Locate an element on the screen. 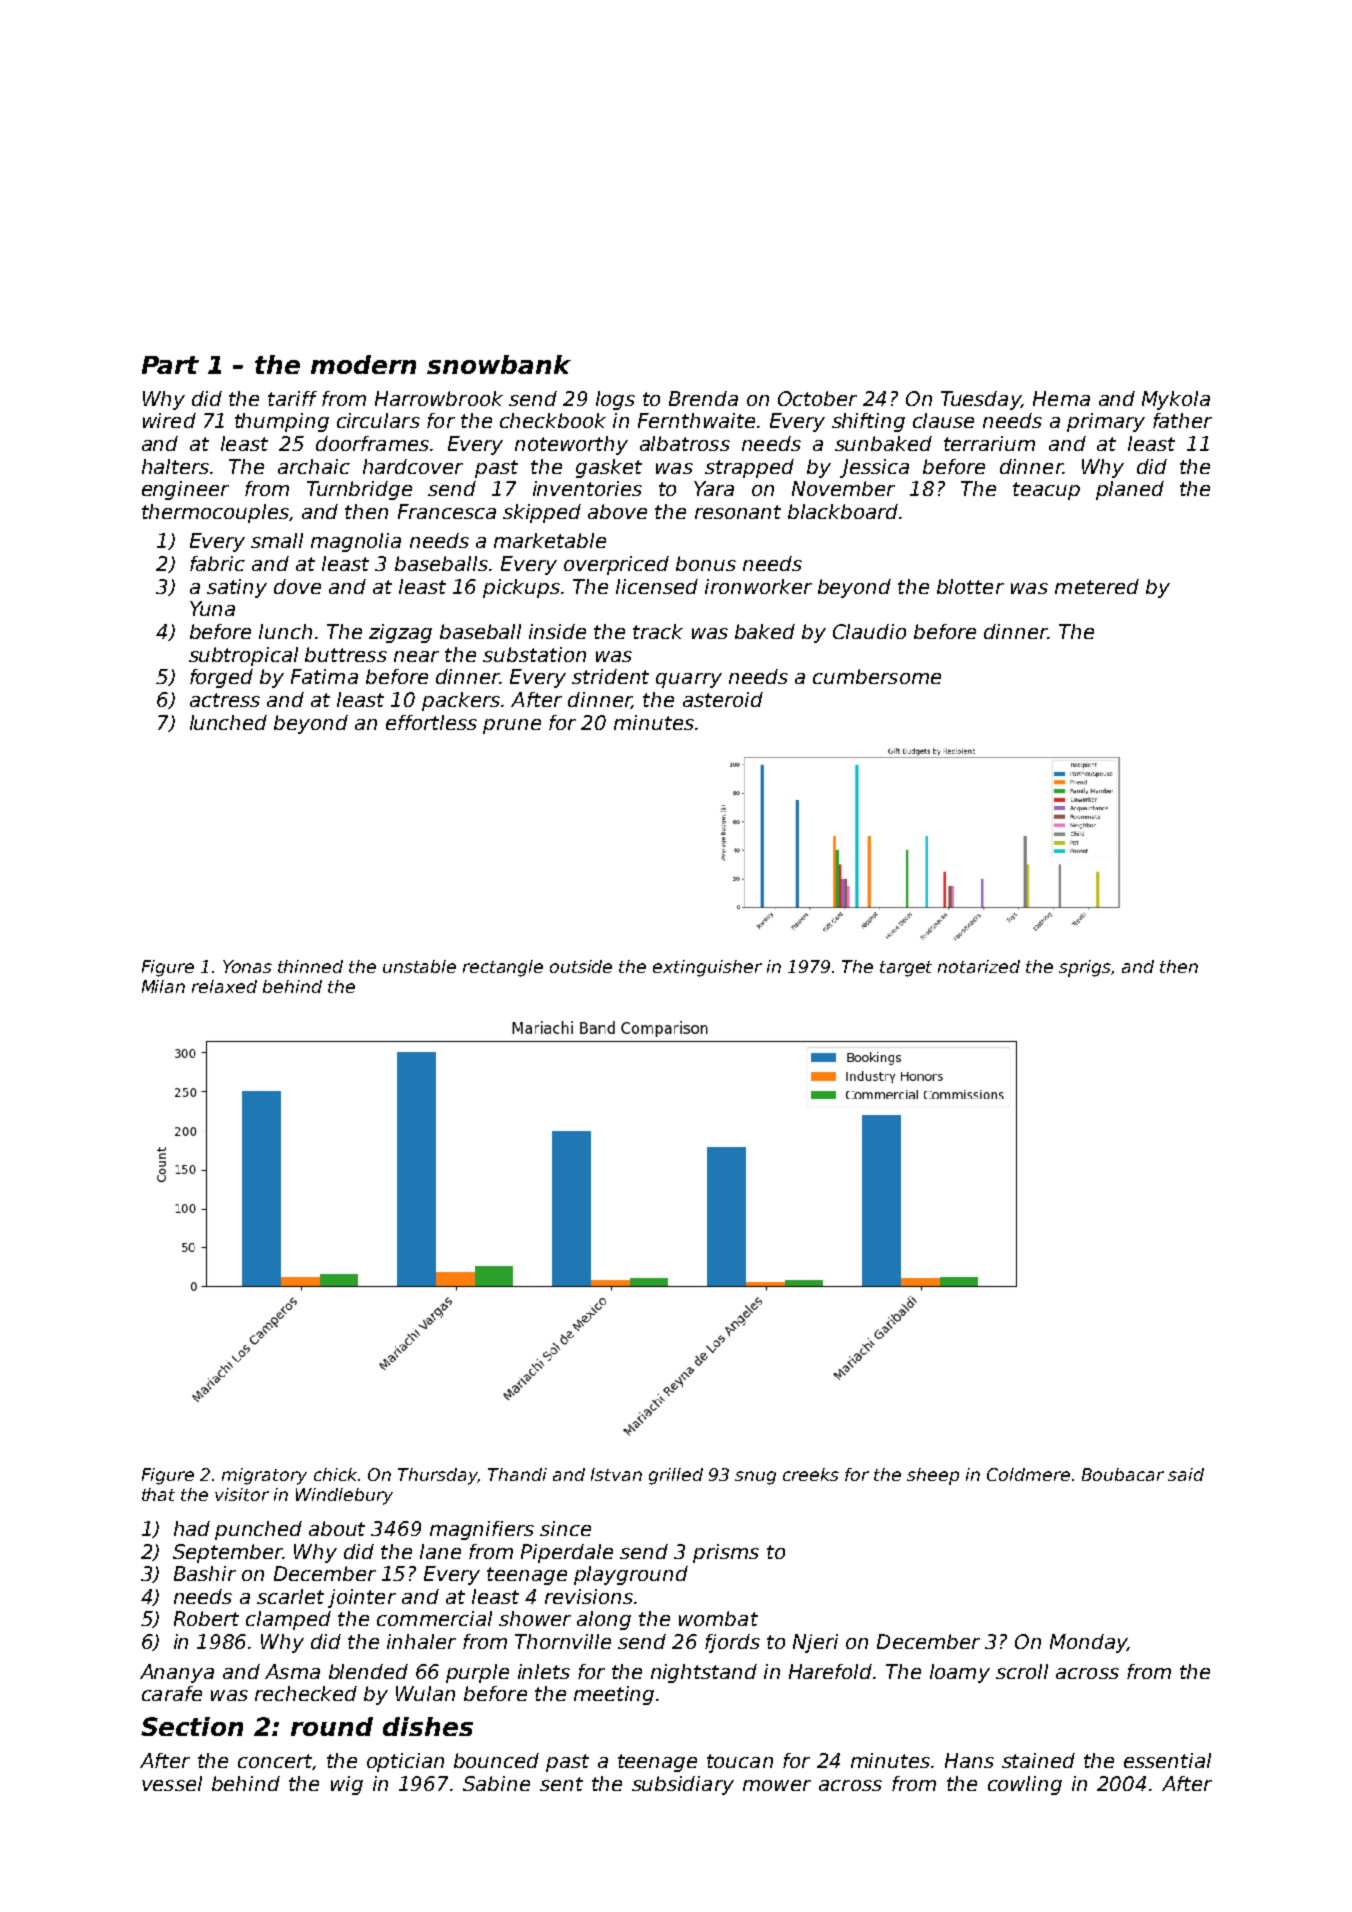 This screenshot has height=1912, width=1352. Milan is located at coordinates (163, 986).
